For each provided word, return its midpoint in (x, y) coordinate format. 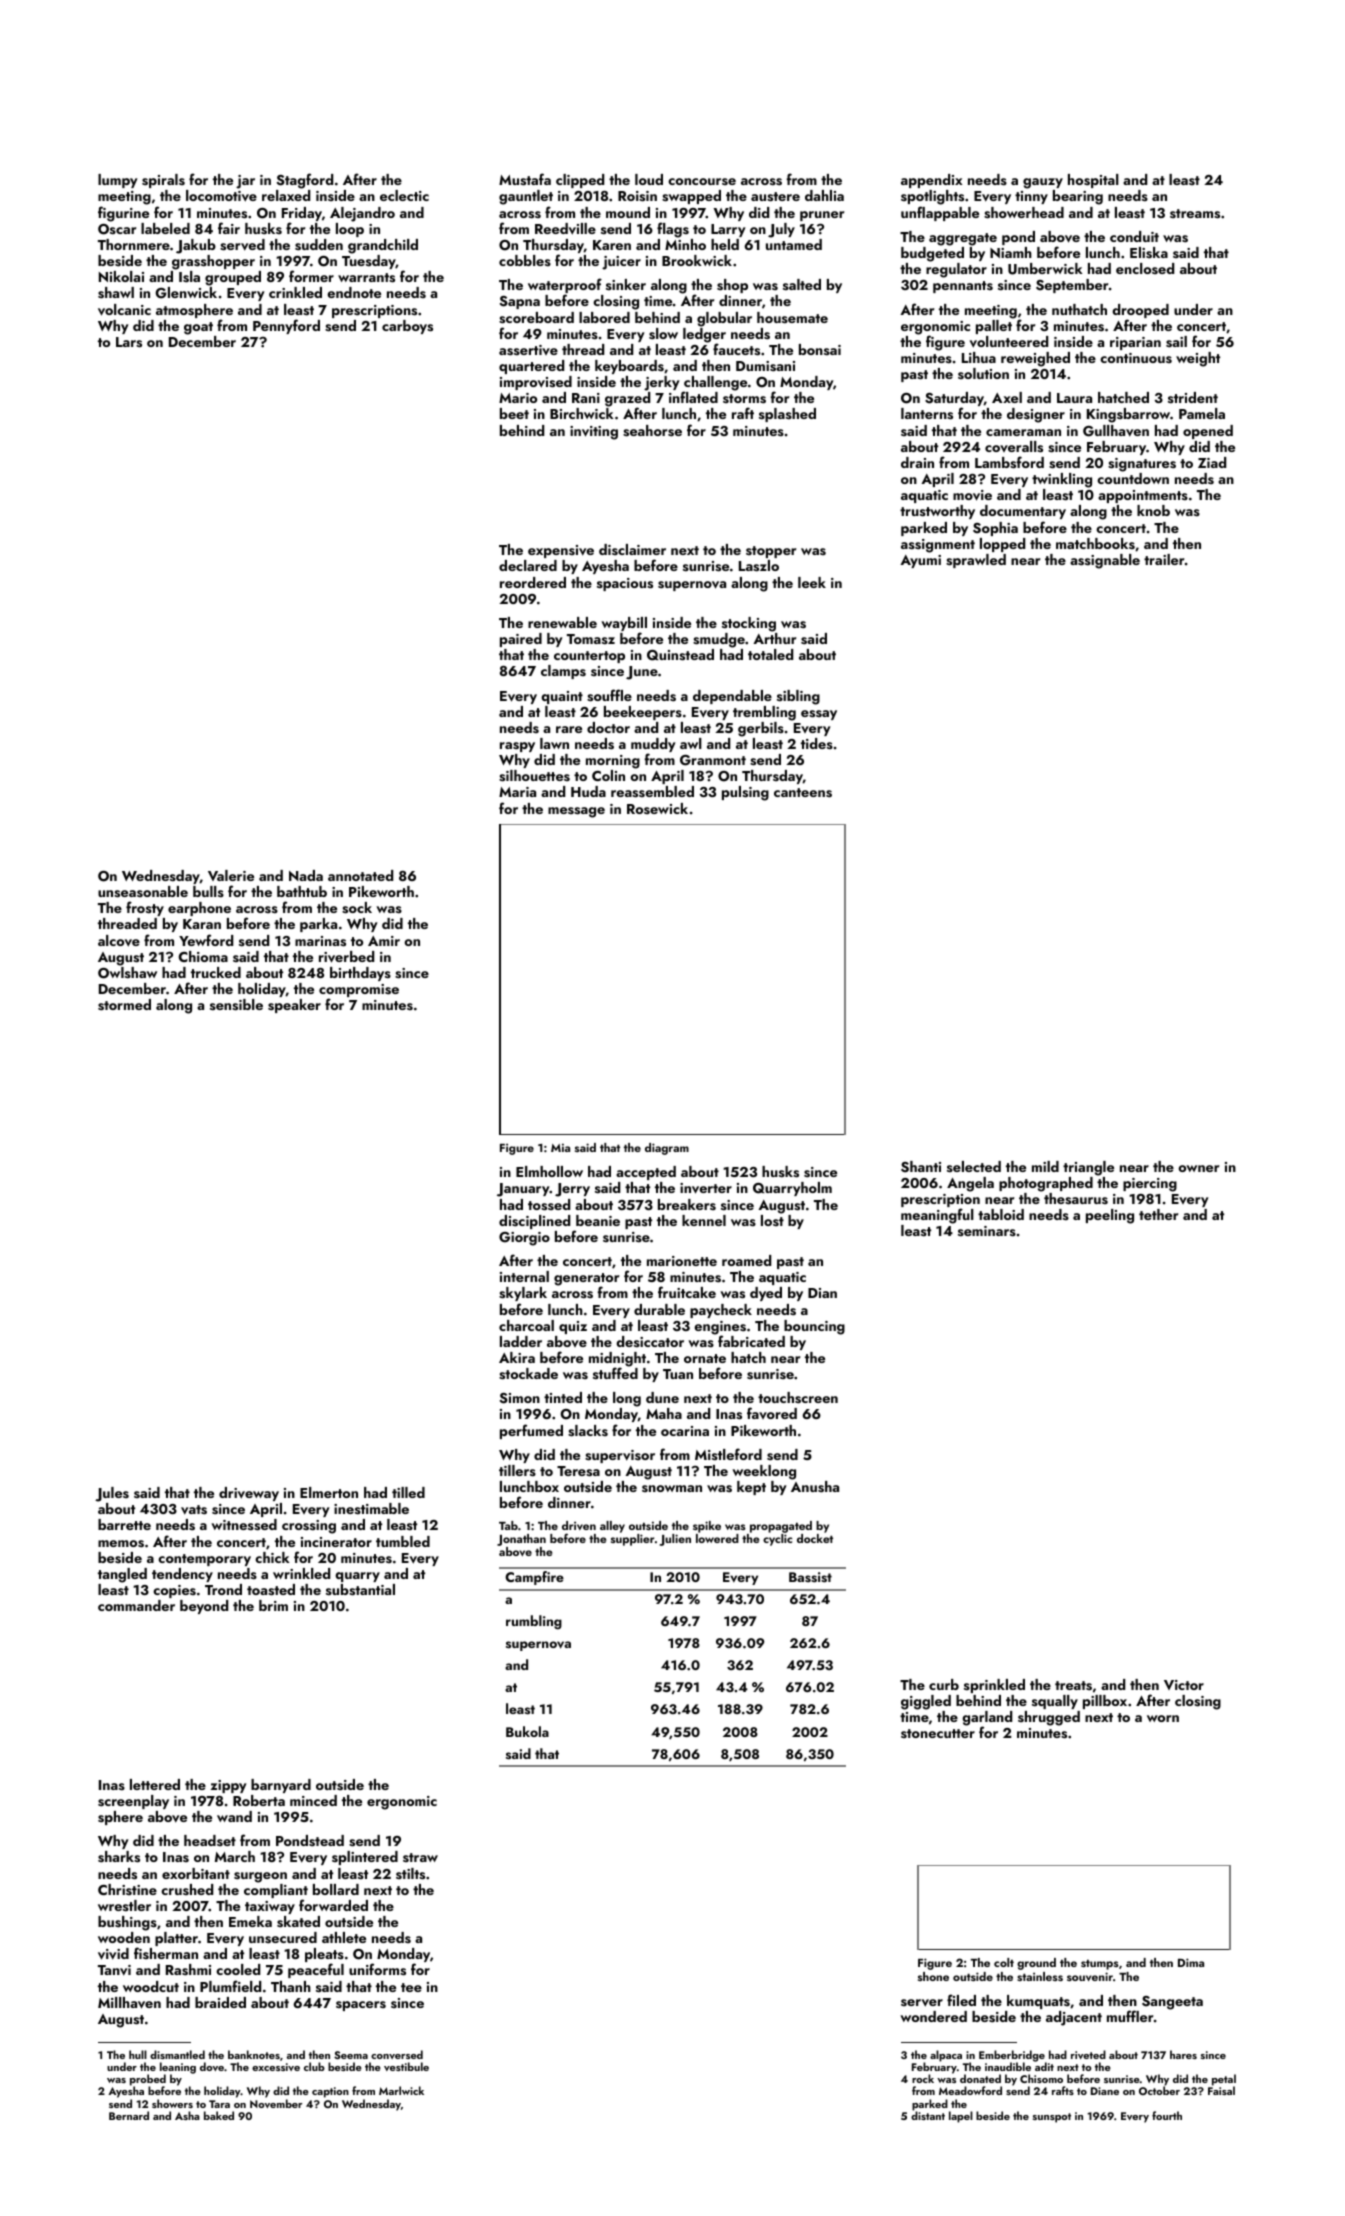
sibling (798, 697)
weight (1198, 359)
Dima (1191, 1962)
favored (772, 1413)
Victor (1184, 1685)
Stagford (305, 181)
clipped (580, 181)
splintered (365, 1858)
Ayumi (920, 561)
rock (923, 2078)
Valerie (231, 875)
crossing (309, 1527)
